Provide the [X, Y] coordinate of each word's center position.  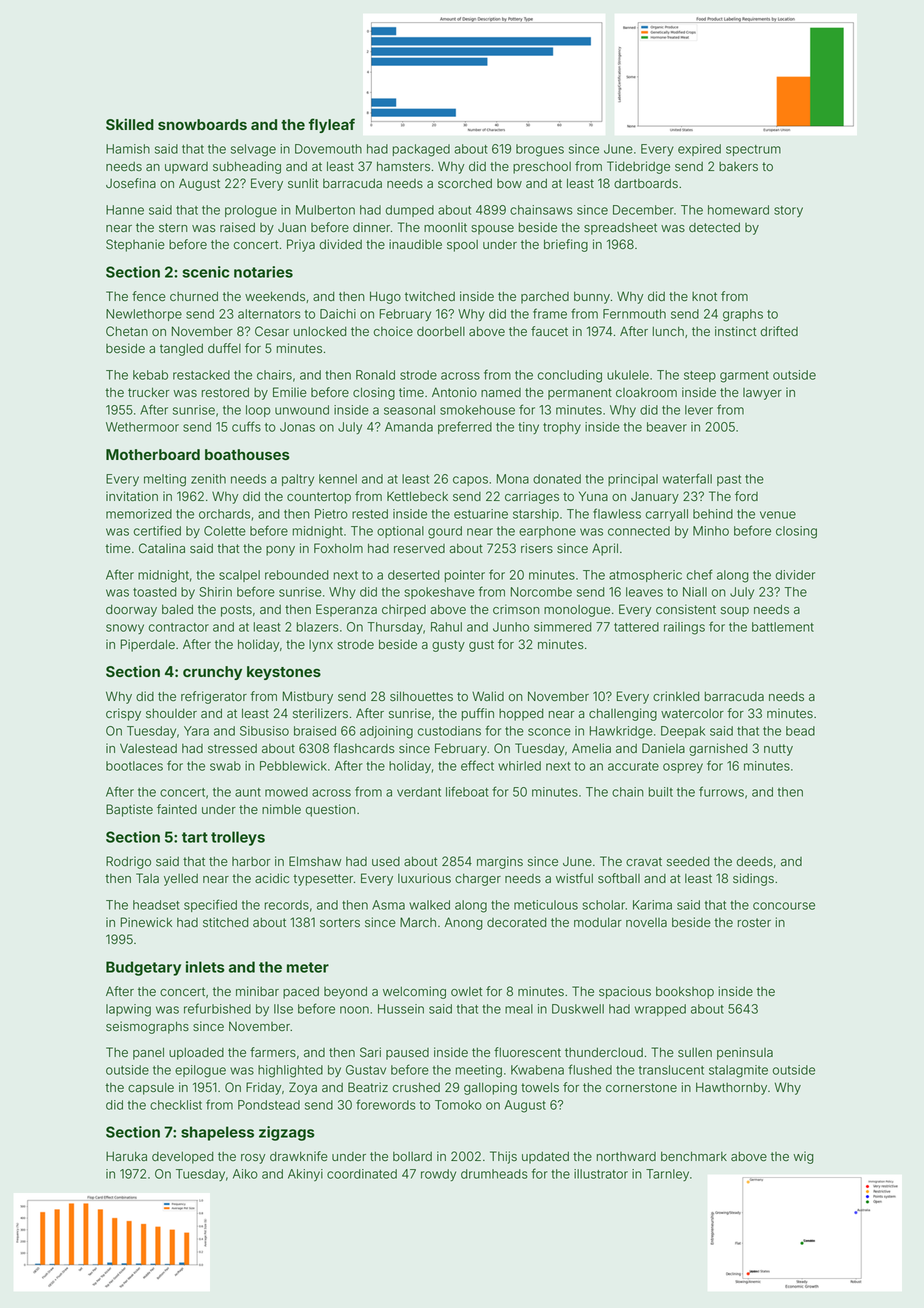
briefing [566, 245]
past [729, 480]
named [501, 393]
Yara [196, 731]
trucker [148, 392]
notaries [263, 272]
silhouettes [421, 696]
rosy [253, 1159]
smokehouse [477, 410]
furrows [721, 791]
